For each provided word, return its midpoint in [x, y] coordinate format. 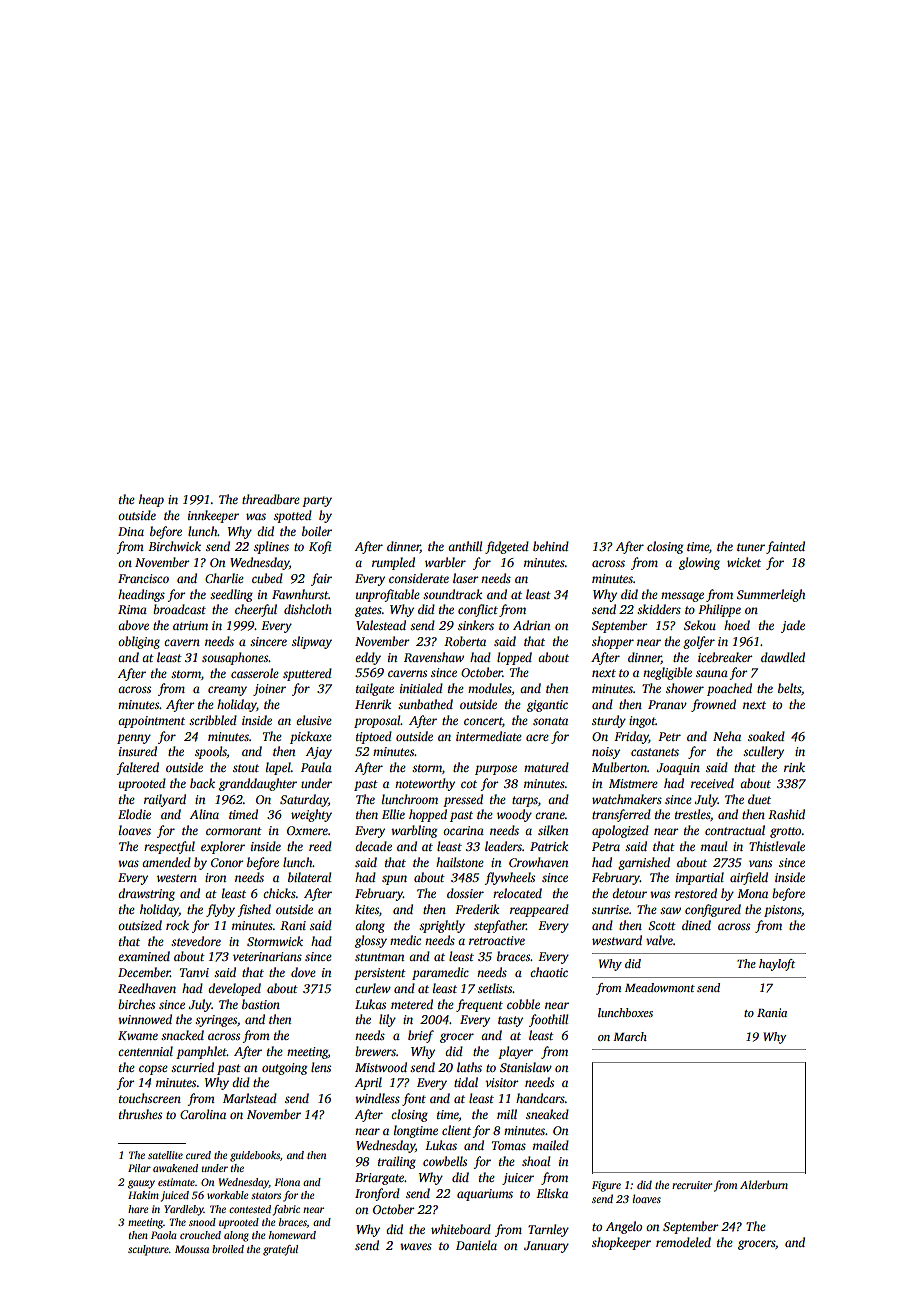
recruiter [692, 1185]
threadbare [271, 499]
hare [138, 1209]
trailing [397, 1162]
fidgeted [507, 547]
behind [551, 546]
